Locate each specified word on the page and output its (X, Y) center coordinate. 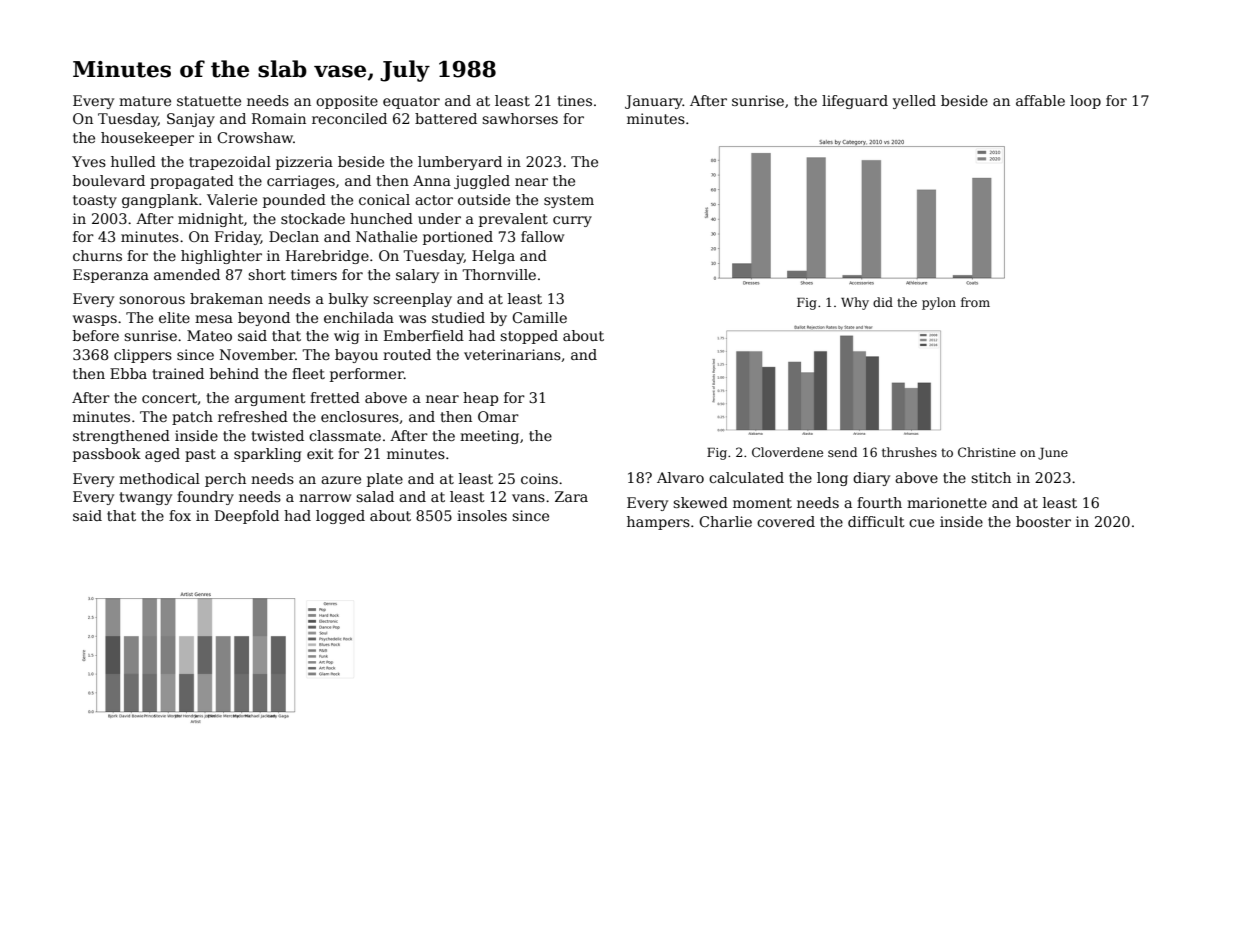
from (975, 302)
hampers (658, 523)
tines (574, 100)
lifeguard (855, 102)
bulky (348, 300)
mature (145, 101)
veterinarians (512, 354)
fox (180, 515)
